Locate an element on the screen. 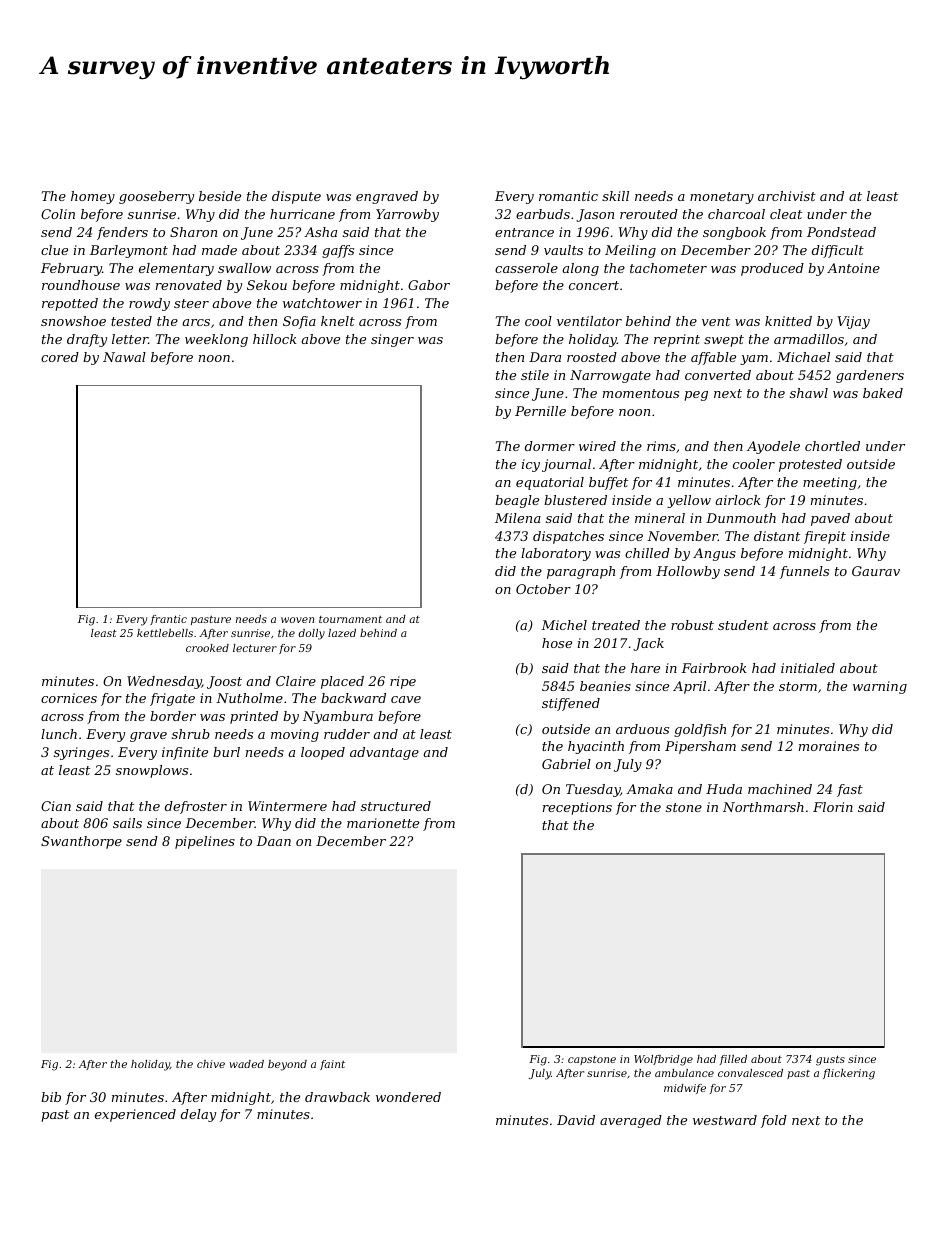 The image size is (952, 1233). frigate is located at coordinates (172, 699).
